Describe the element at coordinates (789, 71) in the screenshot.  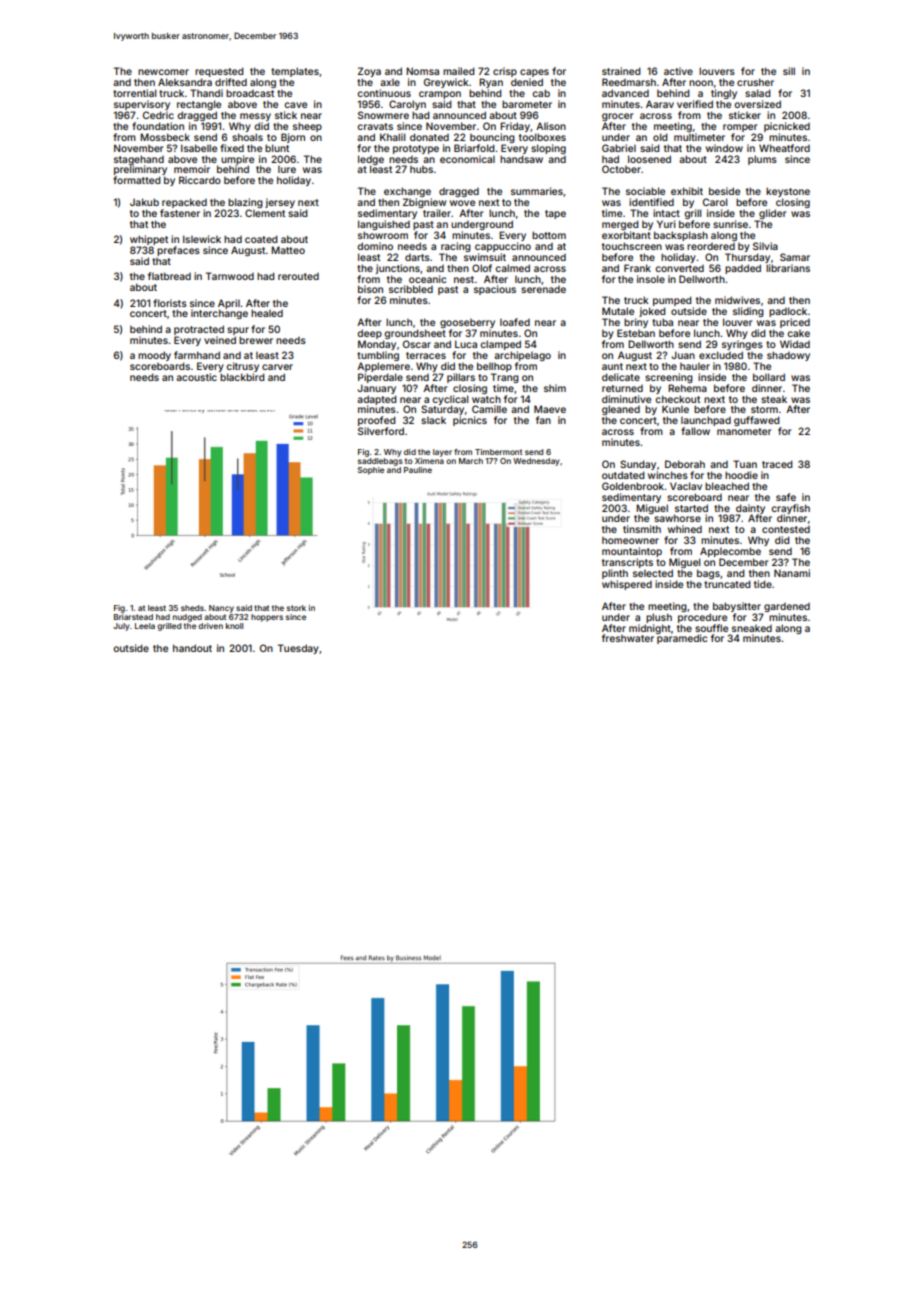
I see `sill` at that location.
